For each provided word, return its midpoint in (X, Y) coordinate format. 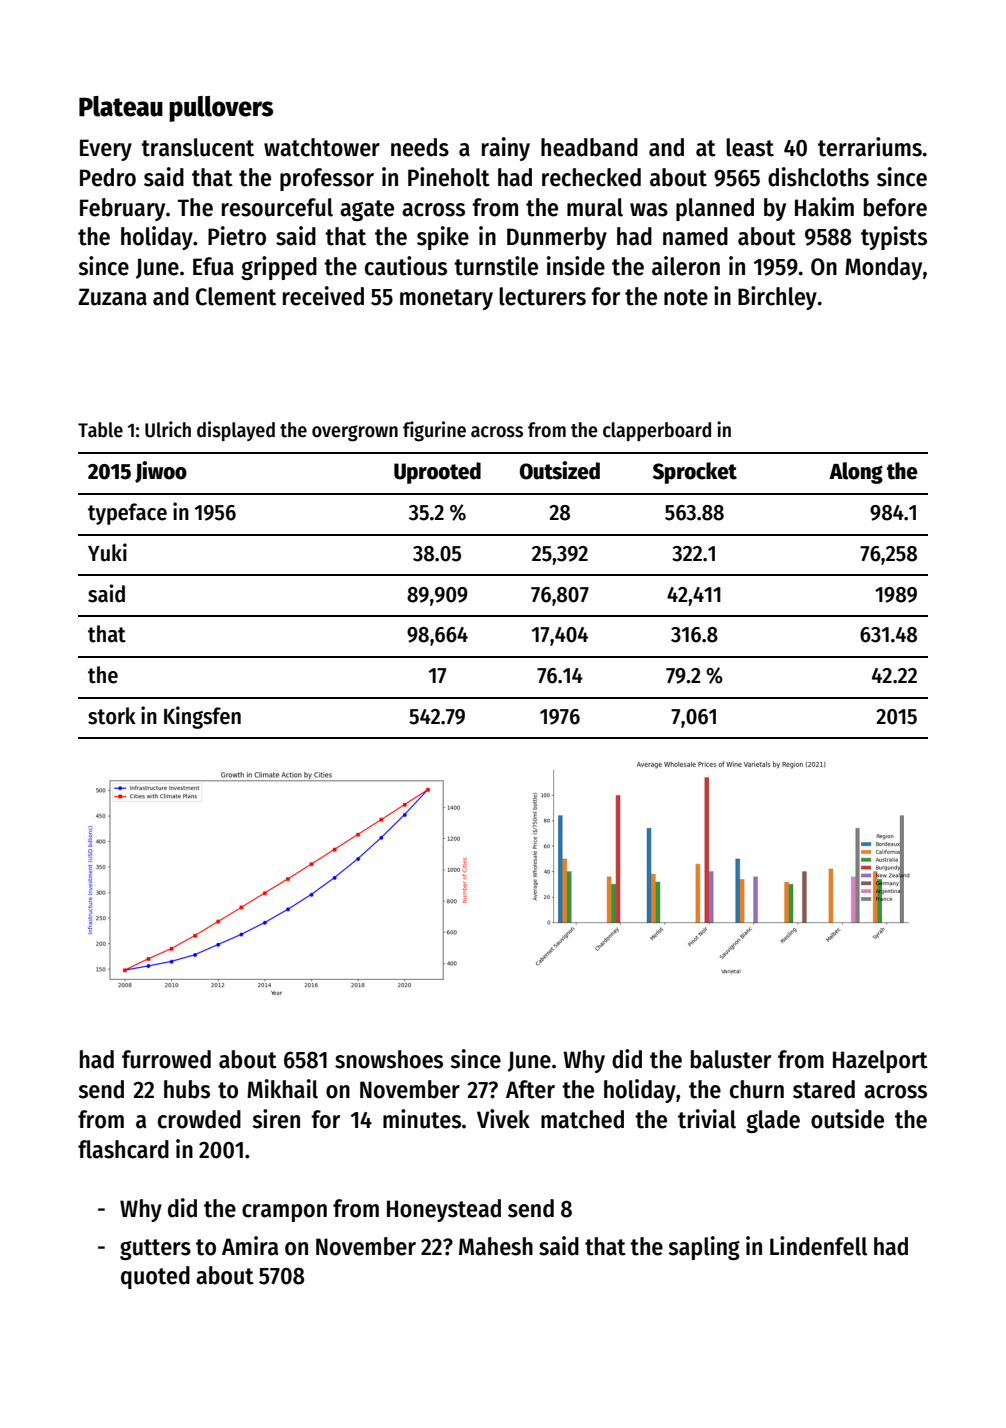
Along (856, 473)
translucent (197, 147)
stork (112, 716)
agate (367, 210)
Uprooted (437, 473)
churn (757, 1089)
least (750, 147)
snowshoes (389, 1059)
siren (276, 1119)
